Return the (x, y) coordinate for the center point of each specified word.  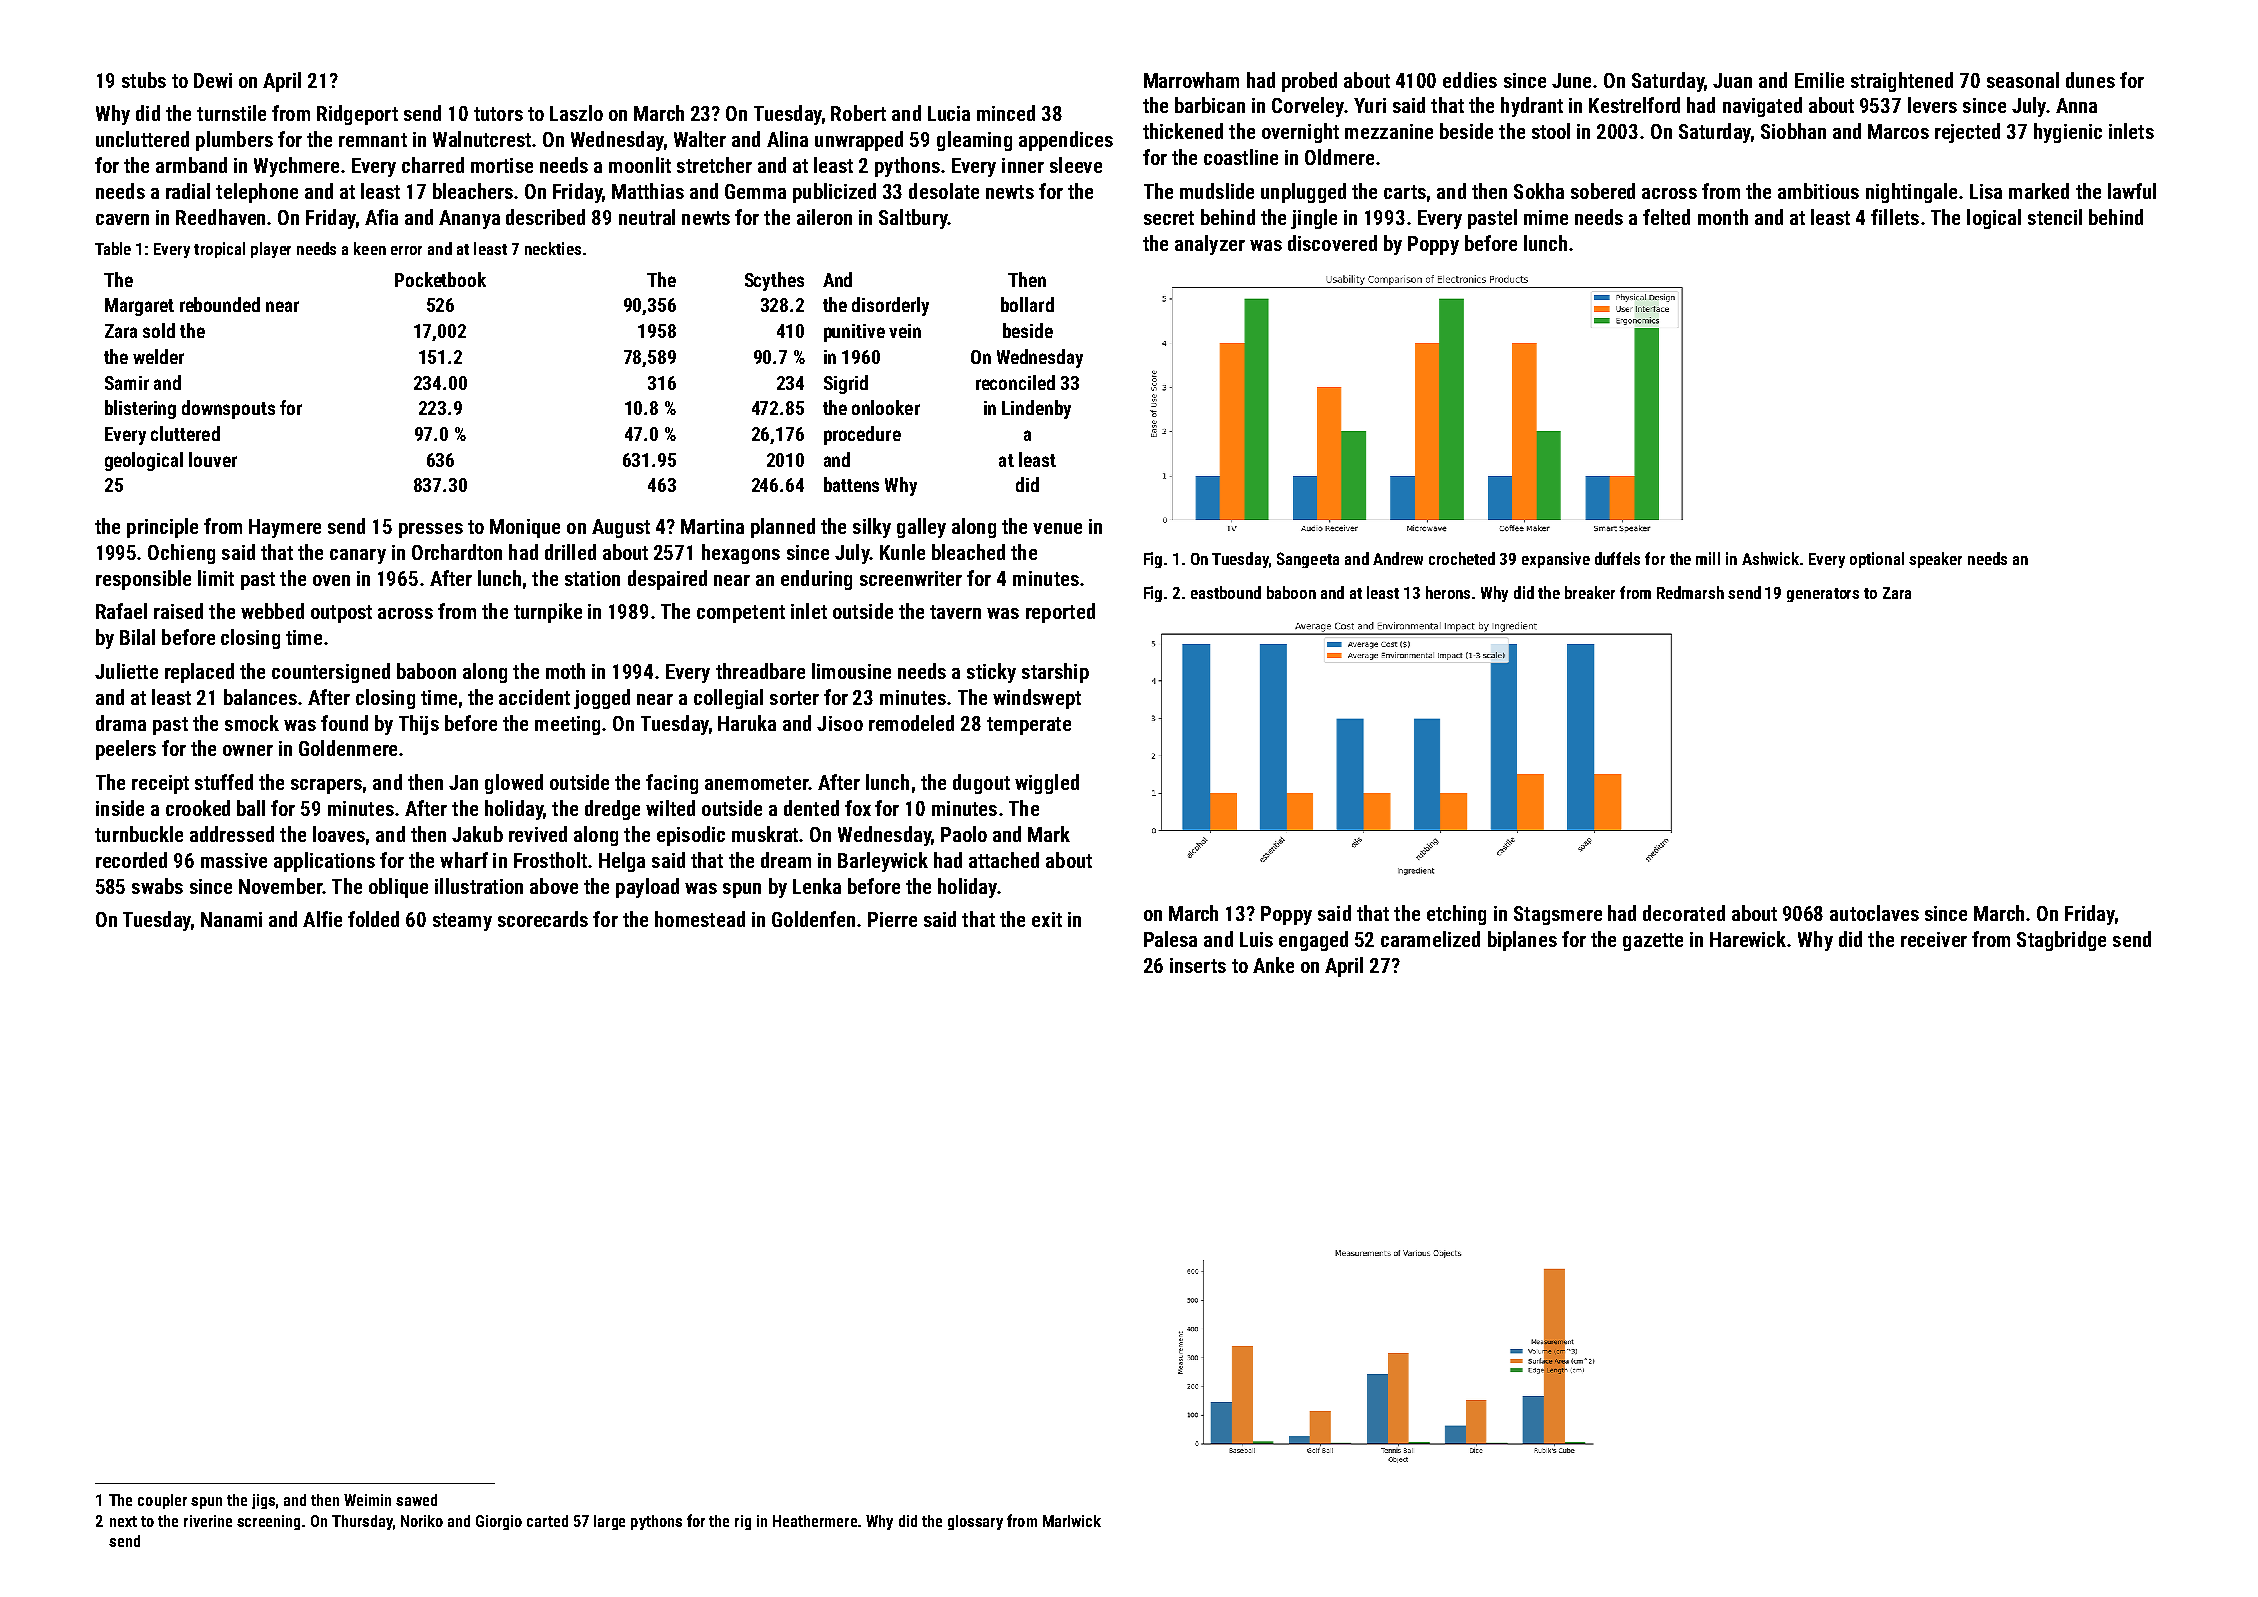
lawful (2132, 191)
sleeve (1076, 165)
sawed (416, 1500)
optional (1877, 560)
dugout (981, 784)
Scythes (774, 281)
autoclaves (1874, 913)
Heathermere (815, 1521)
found (344, 723)
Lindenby (1036, 409)
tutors (498, 114)
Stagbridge (2061, 941)
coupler (162, 1501)
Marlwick (1072, 1521)
